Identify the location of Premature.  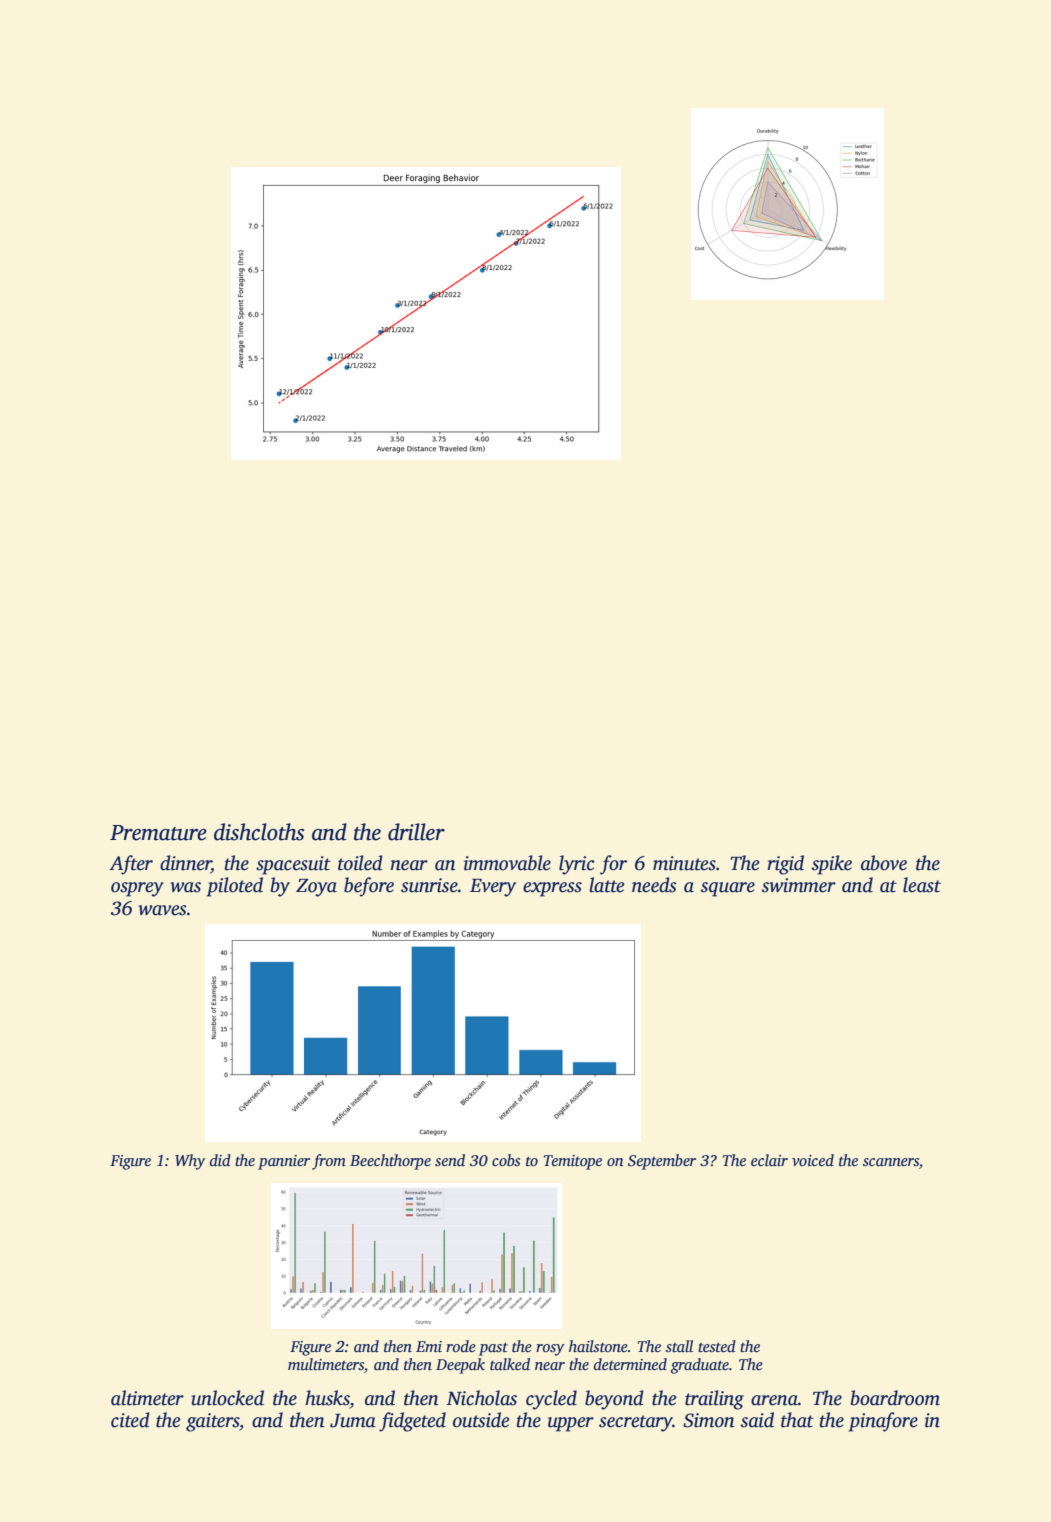
(158, 833).
